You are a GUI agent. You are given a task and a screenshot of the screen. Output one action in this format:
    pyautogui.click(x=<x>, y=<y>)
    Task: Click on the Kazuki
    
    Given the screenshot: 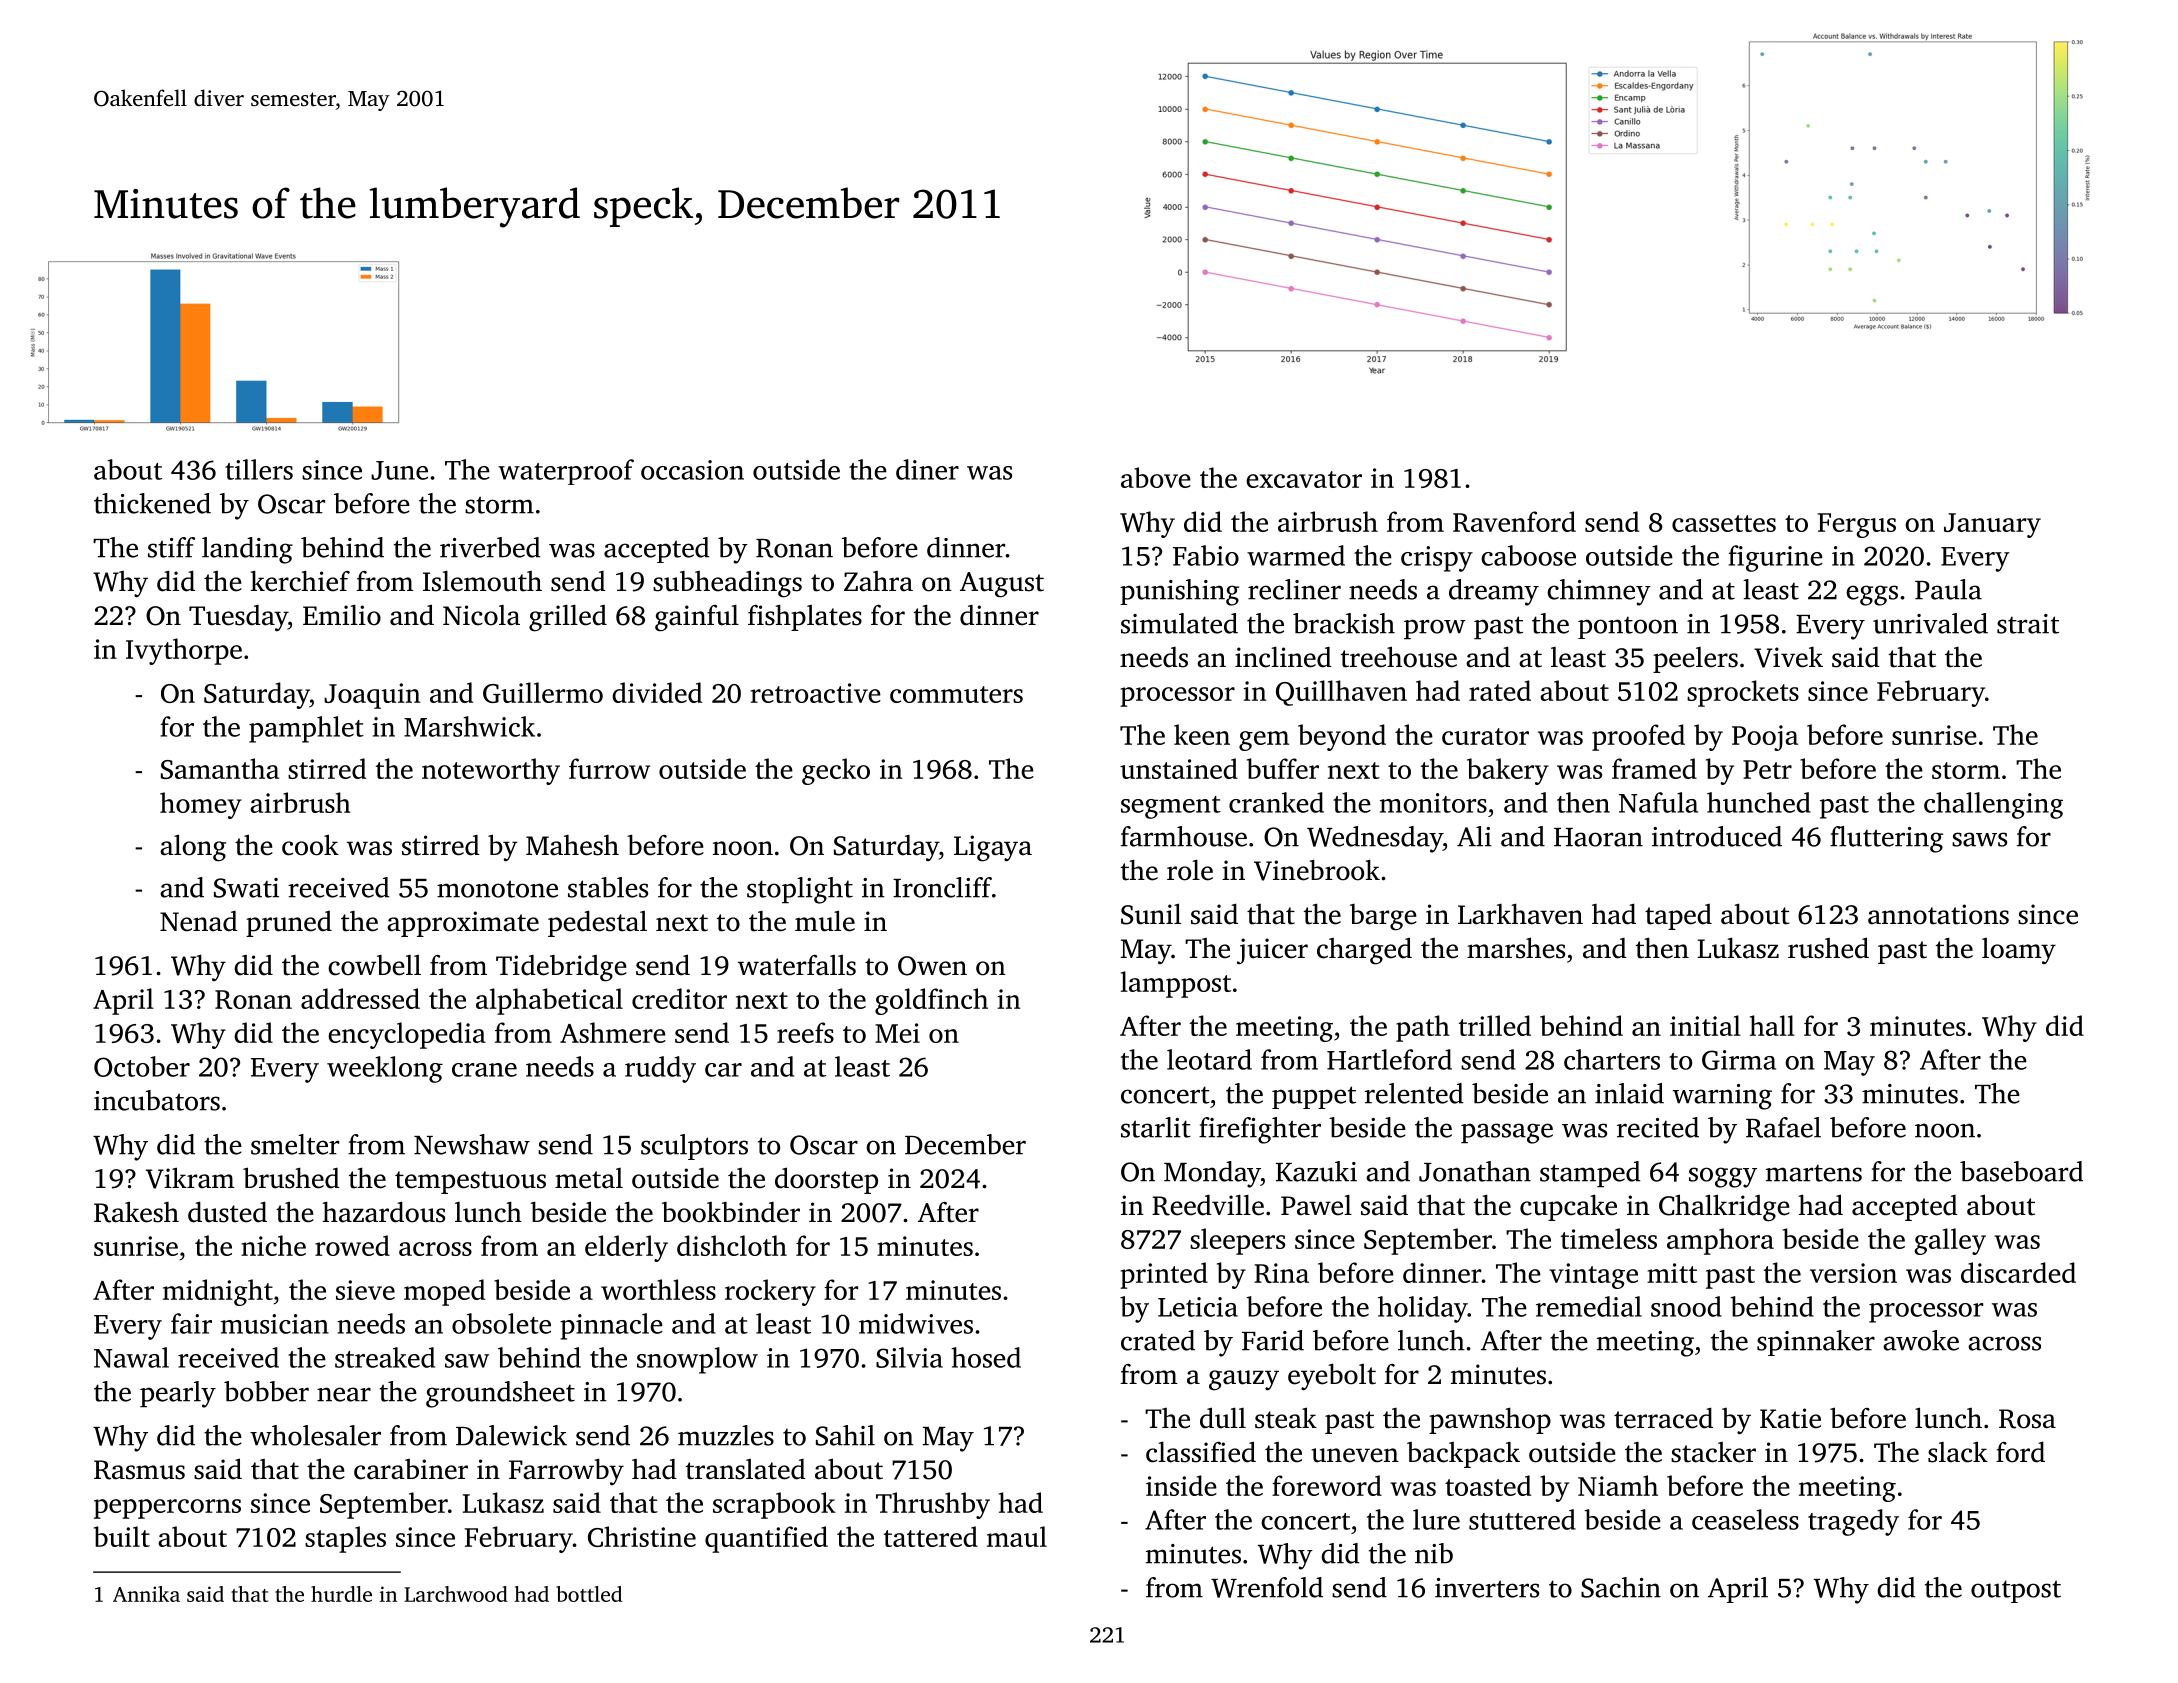 What is the action you would take?
    pyautogui.click(x=1316, y=1171)
